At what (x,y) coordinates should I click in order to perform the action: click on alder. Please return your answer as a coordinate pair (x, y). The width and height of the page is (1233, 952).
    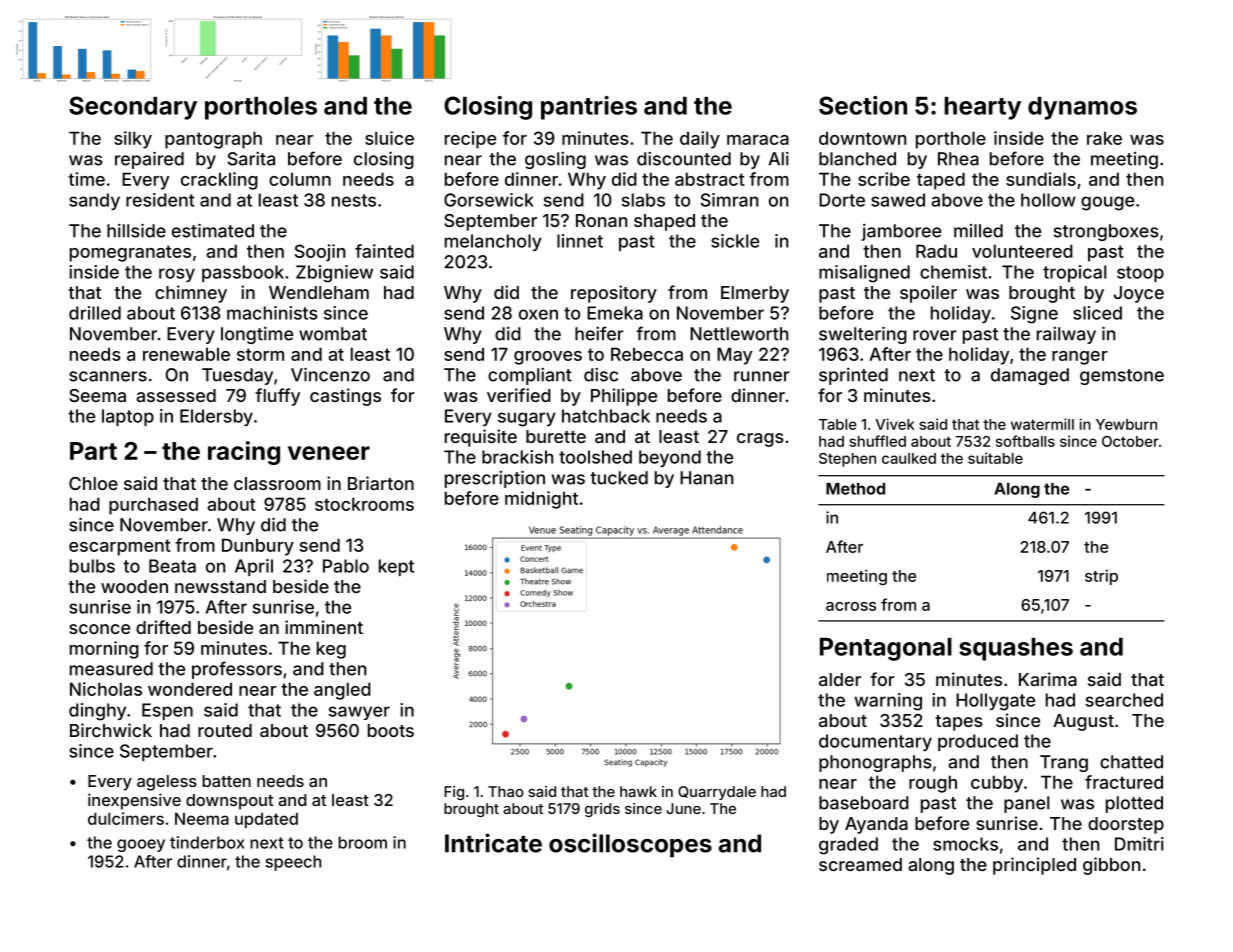
    Looking at the image, I should click on (840, 679).
